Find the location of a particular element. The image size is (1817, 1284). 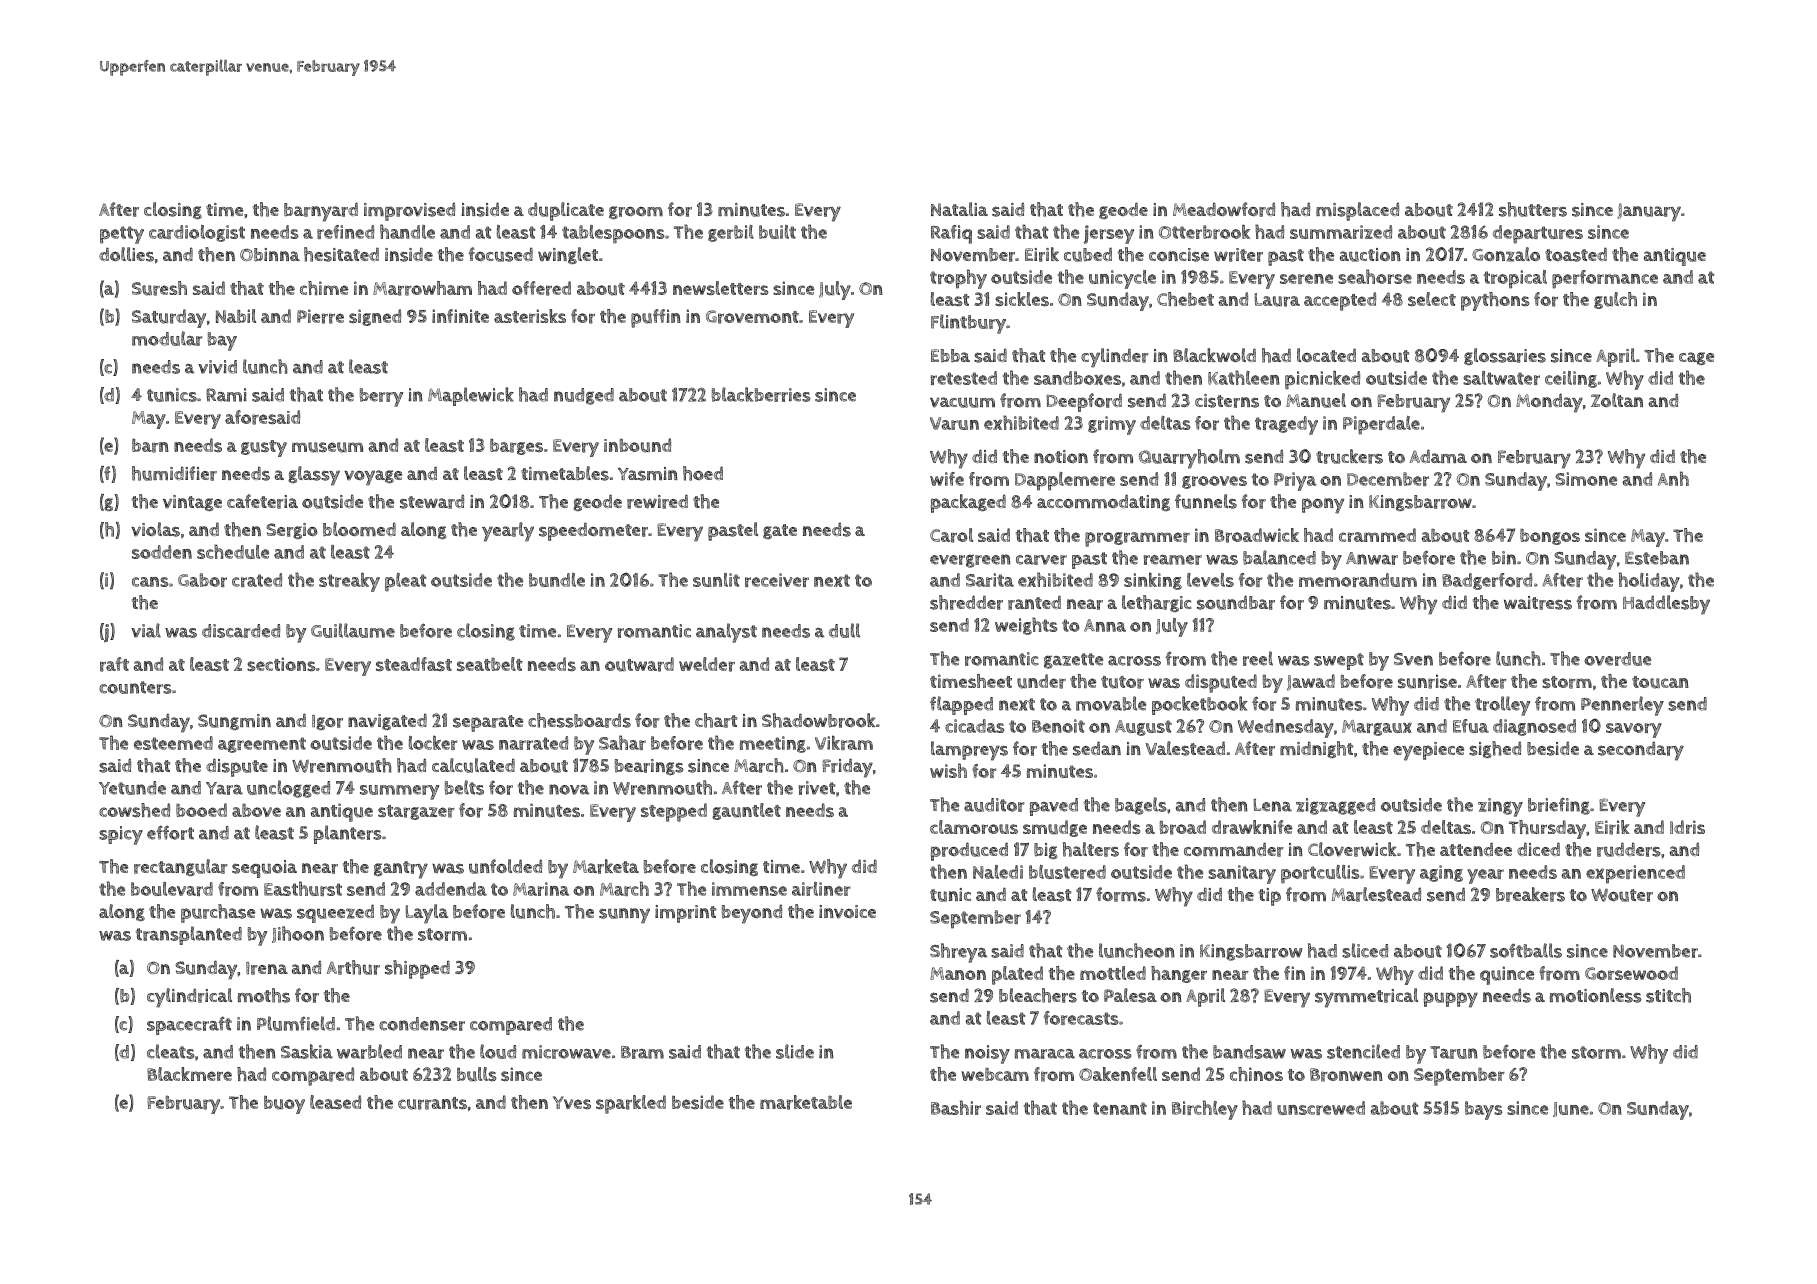

Yetunde is located at coordinates (132, 788).
